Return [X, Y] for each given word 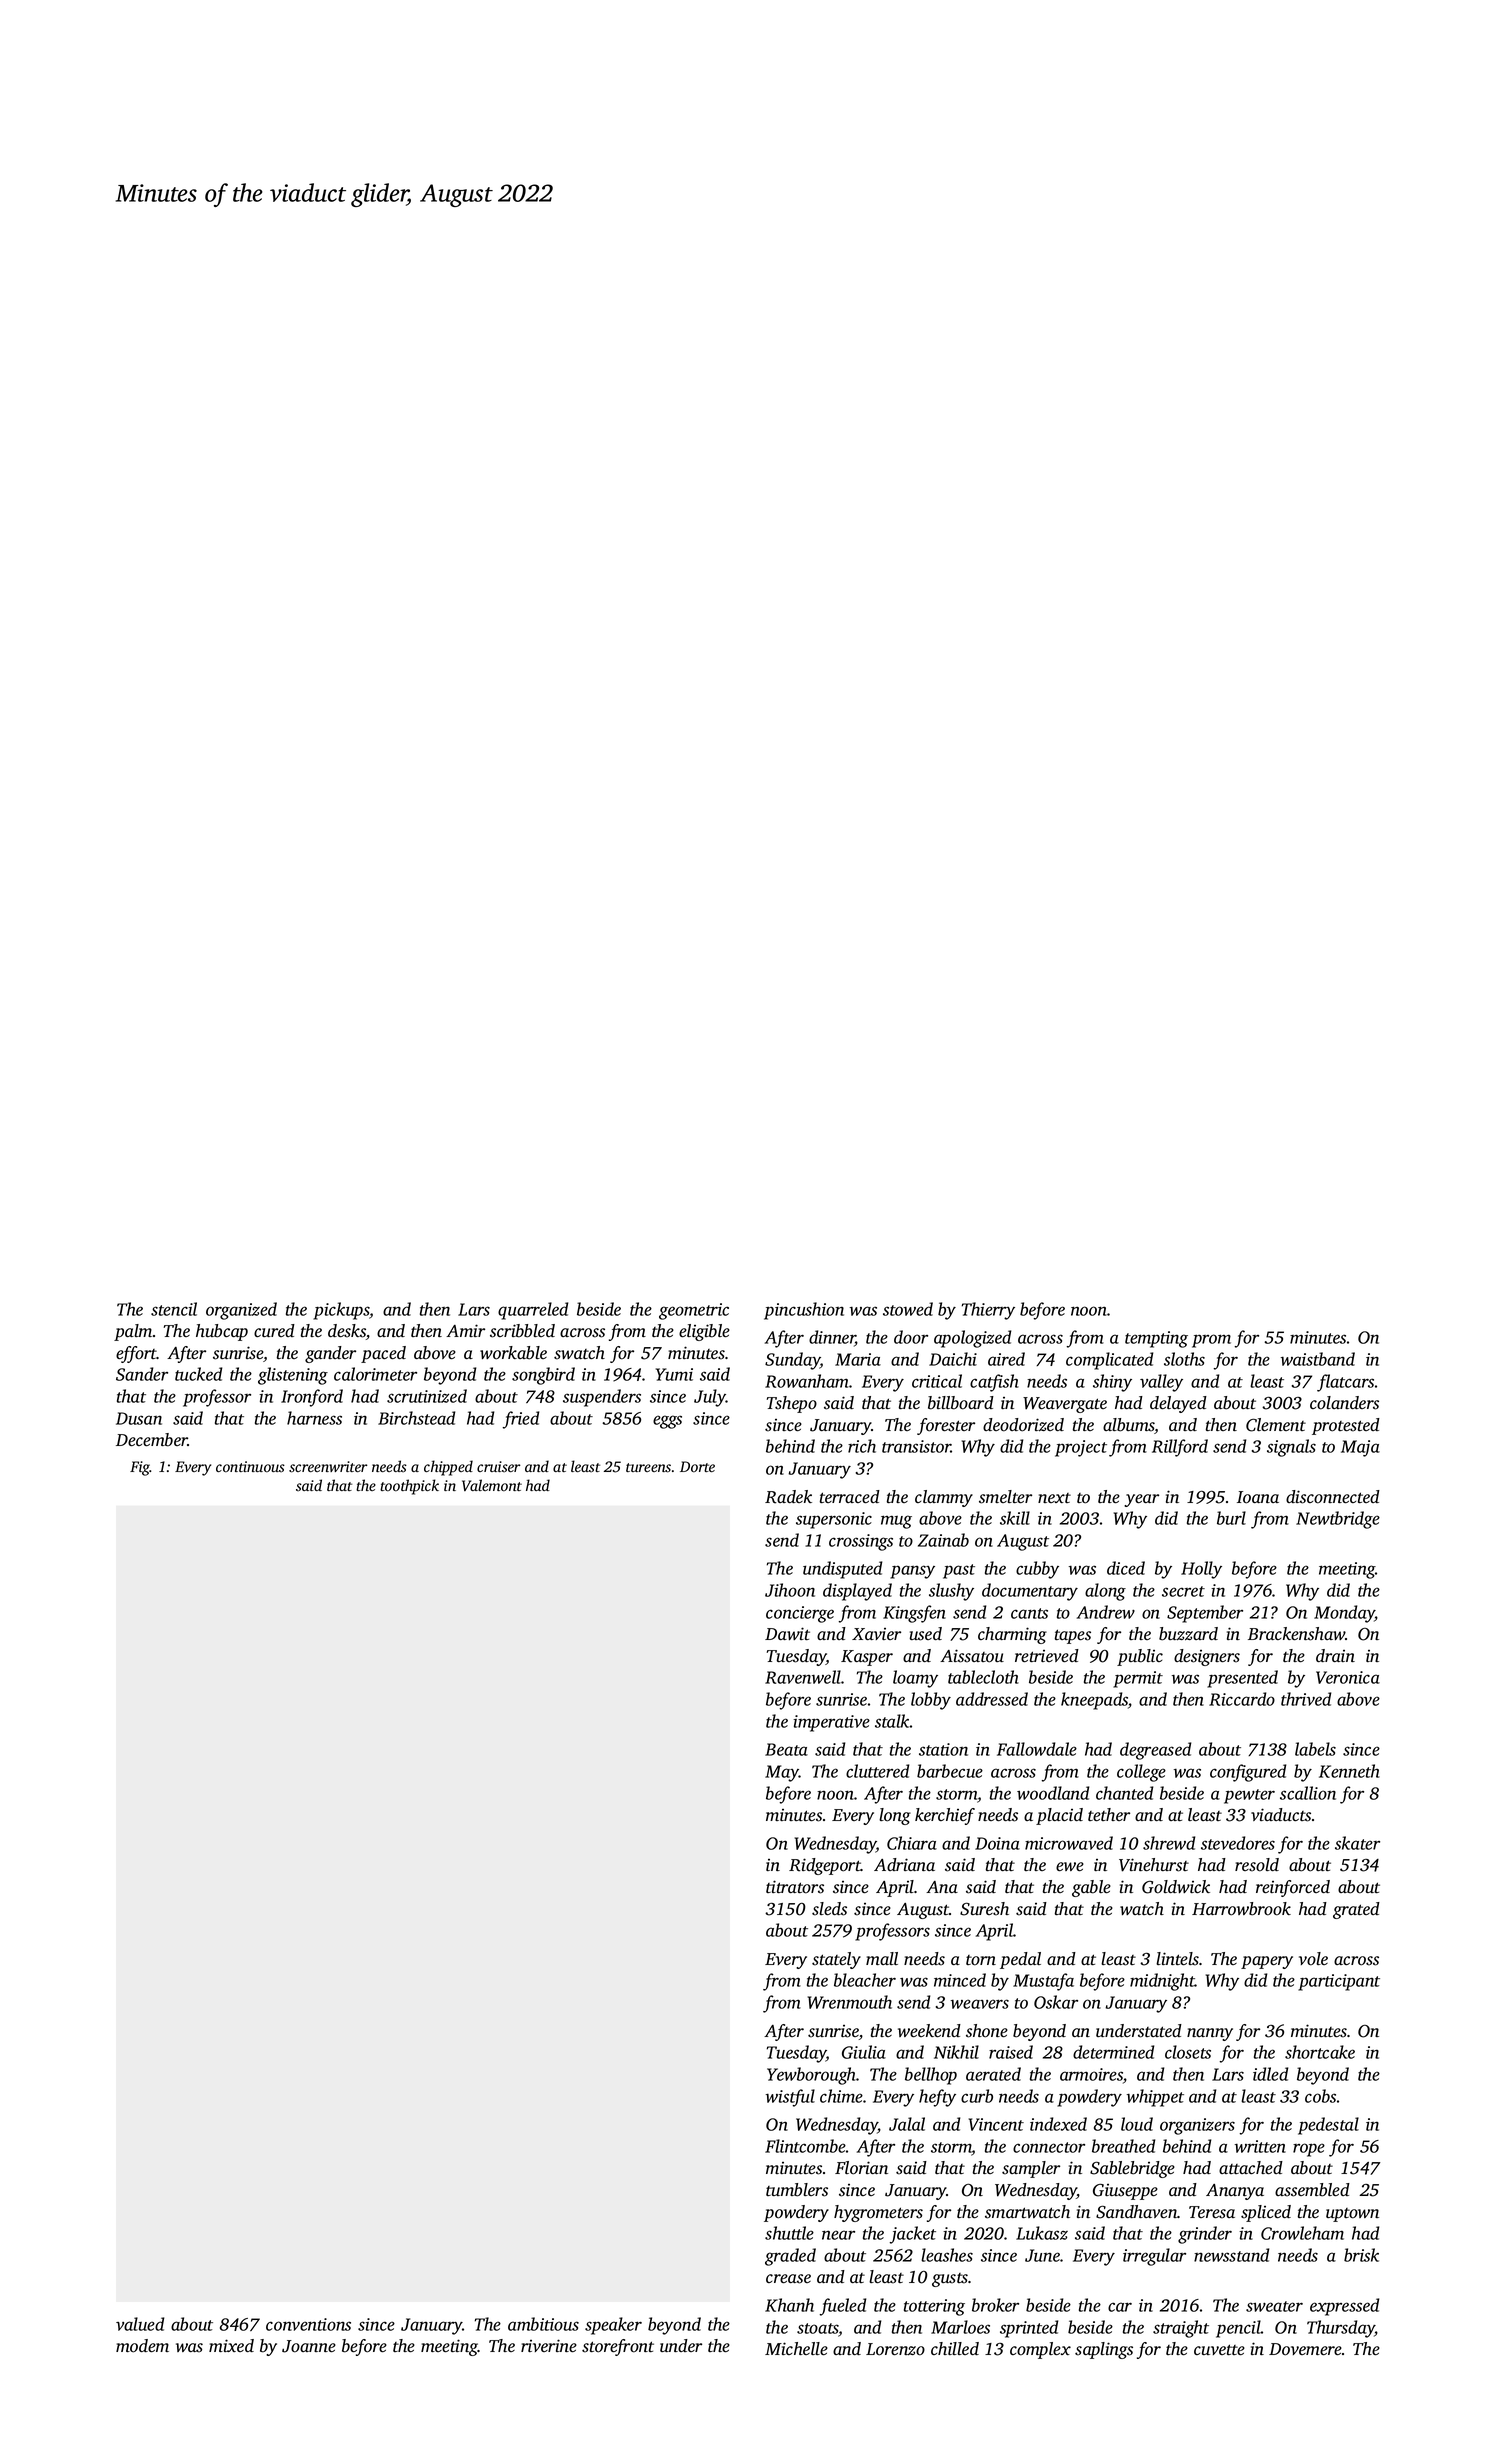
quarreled [533, 1311]
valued [140, 2324]
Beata [786, 1749]
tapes [1073, 1636]
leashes [947, 2255]
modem [142, 2346]
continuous [250, 1467]
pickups [341, 1311]
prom [1211, 1341]
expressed [1344, 2307]
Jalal [907, 2124]
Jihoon [790, 1590]
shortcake [1320, 2052]
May [782, 1773]
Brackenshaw [1296, 1634]
